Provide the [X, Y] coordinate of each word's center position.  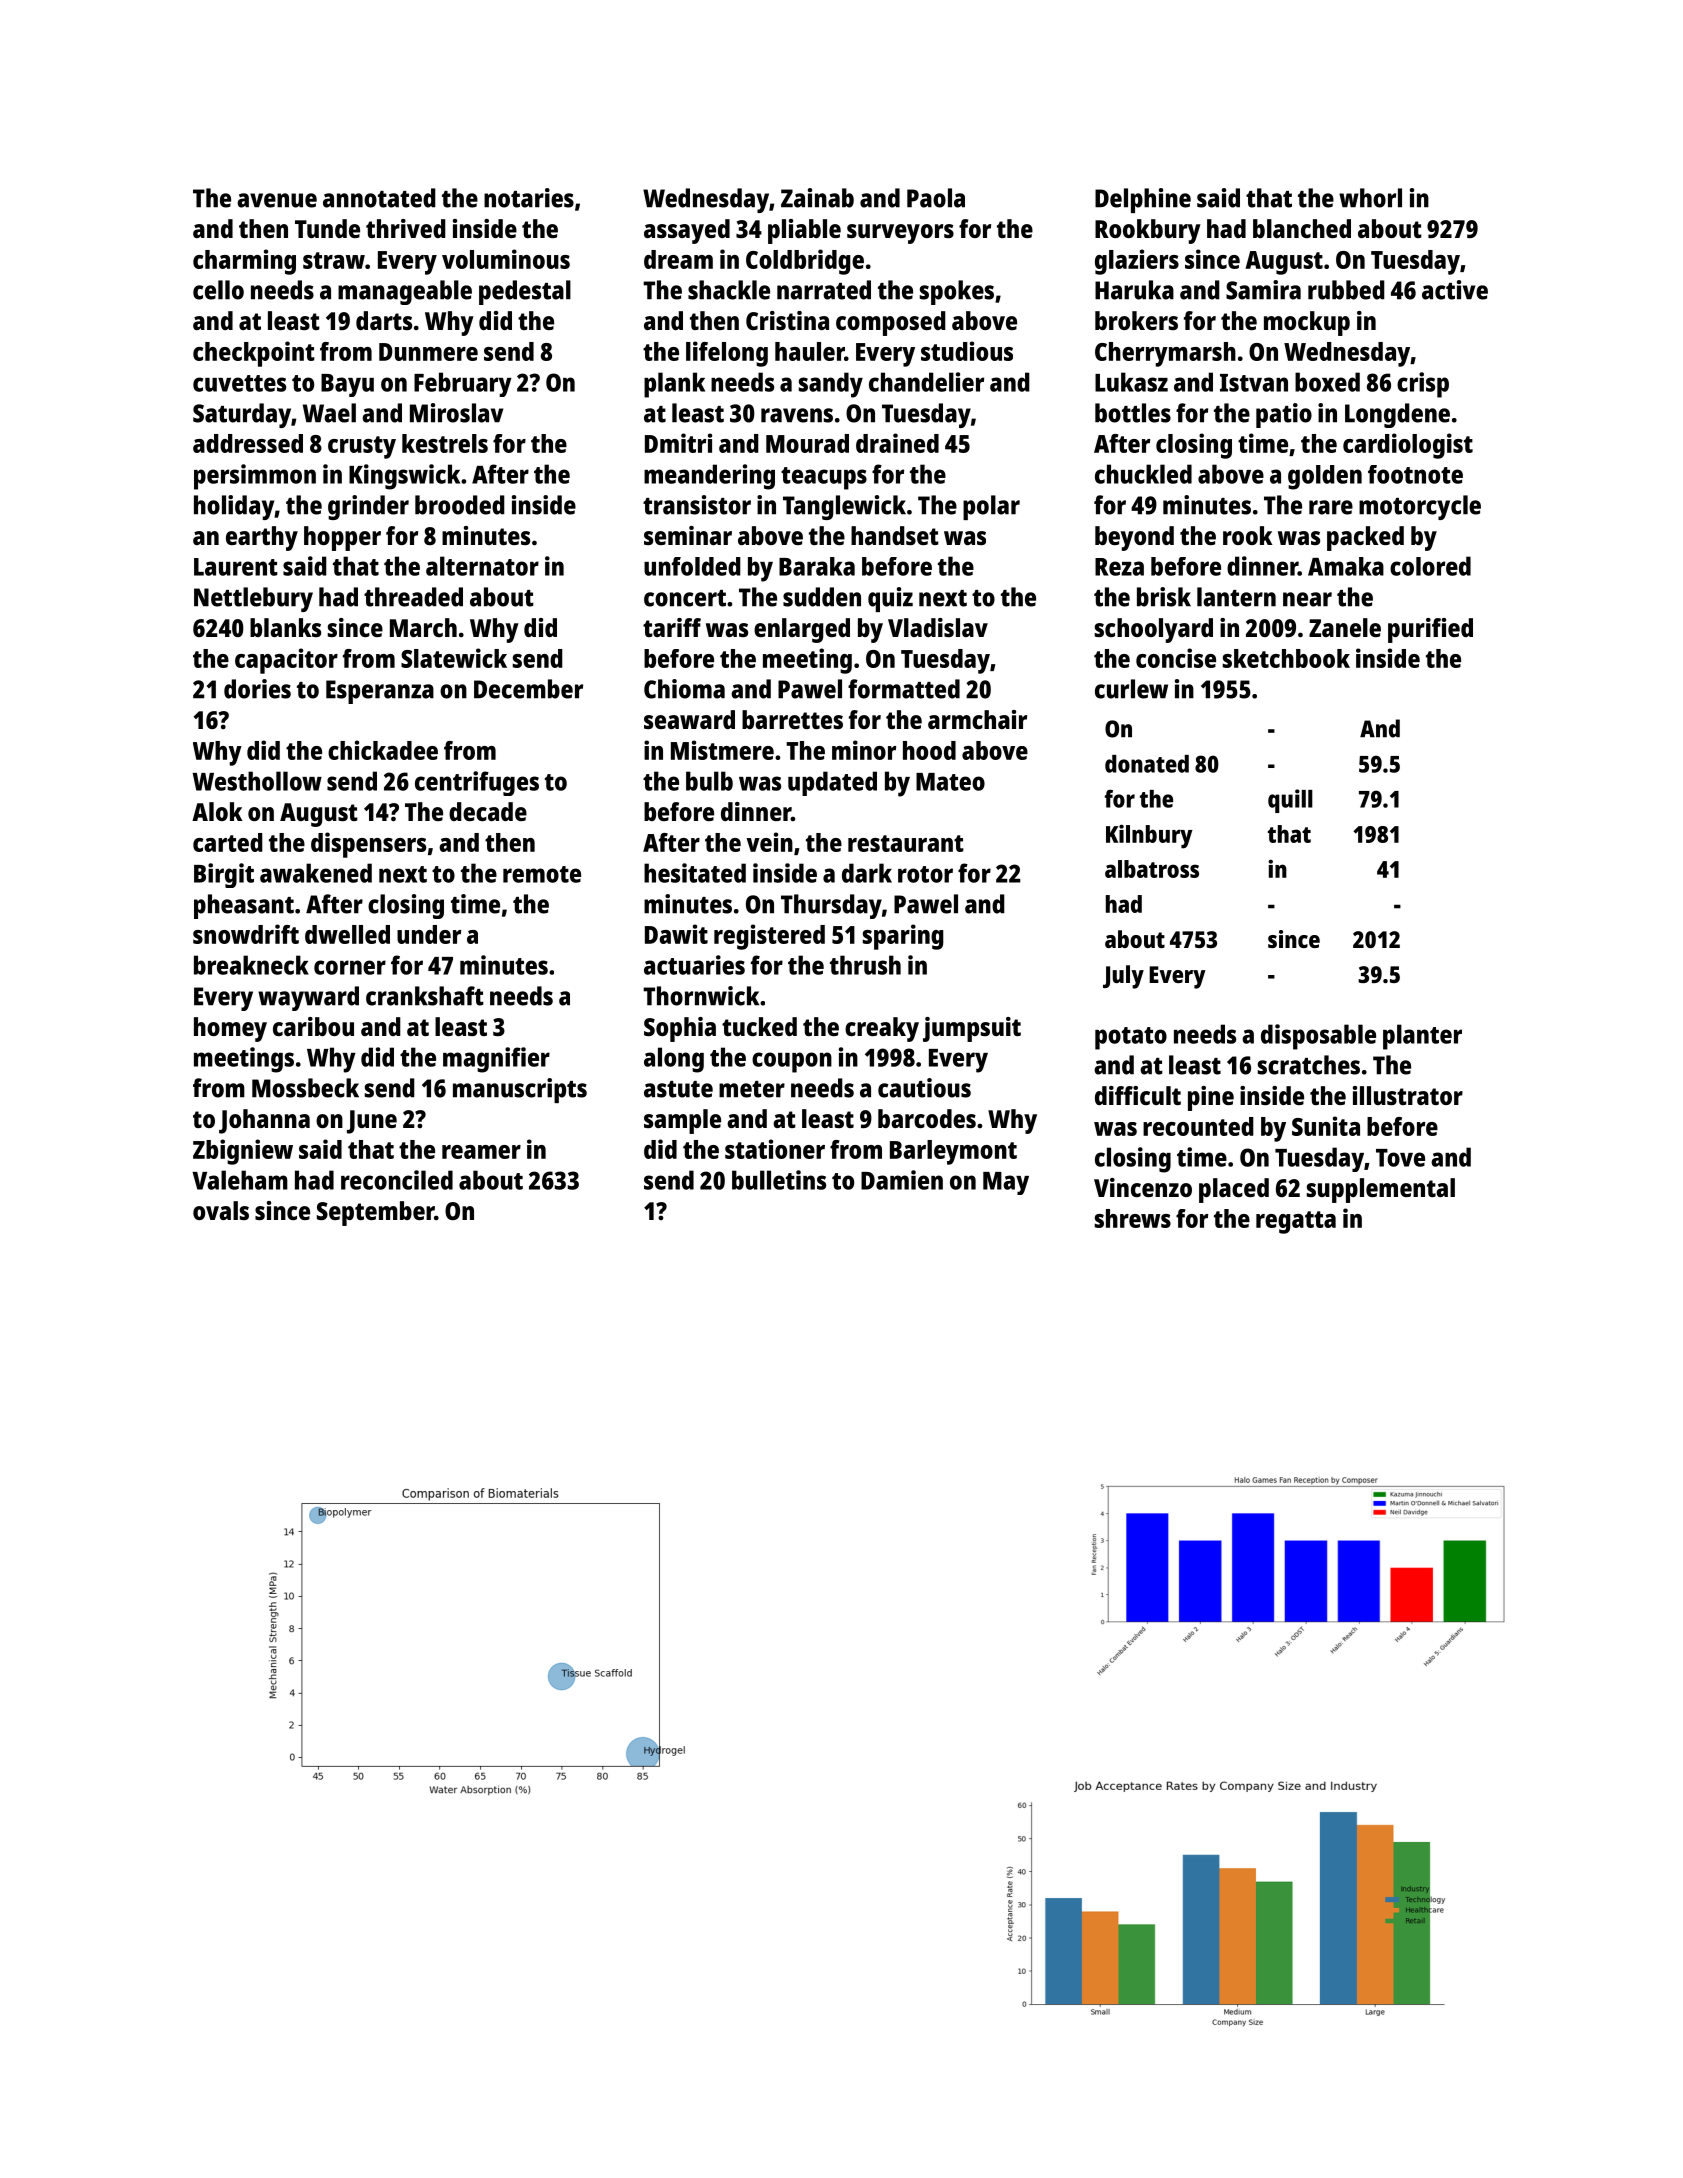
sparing [903, 937]
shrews [1133, 1218]
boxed [1327, 382]
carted [228, 842]
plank [674, 385]
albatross [1152, 869]
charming [244, 262]
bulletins [779, 1180]
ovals [221, 1210]
